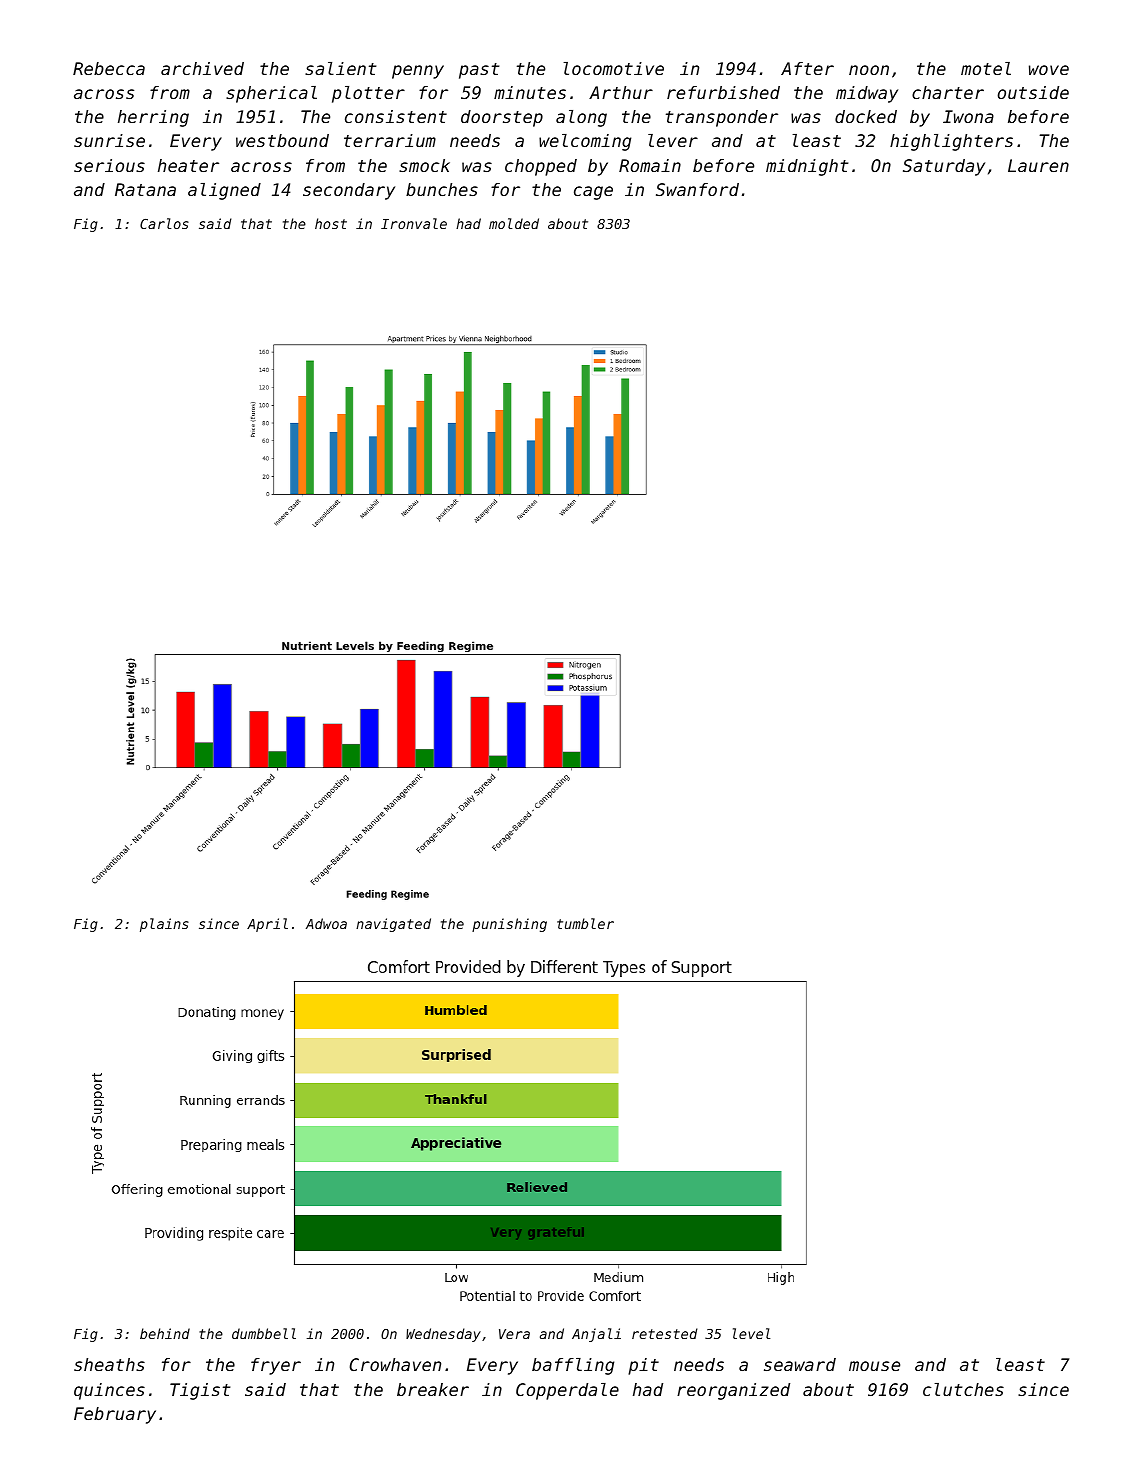 This document has height=1479, width=1143. I want to click on salient, so click(340, 68).
